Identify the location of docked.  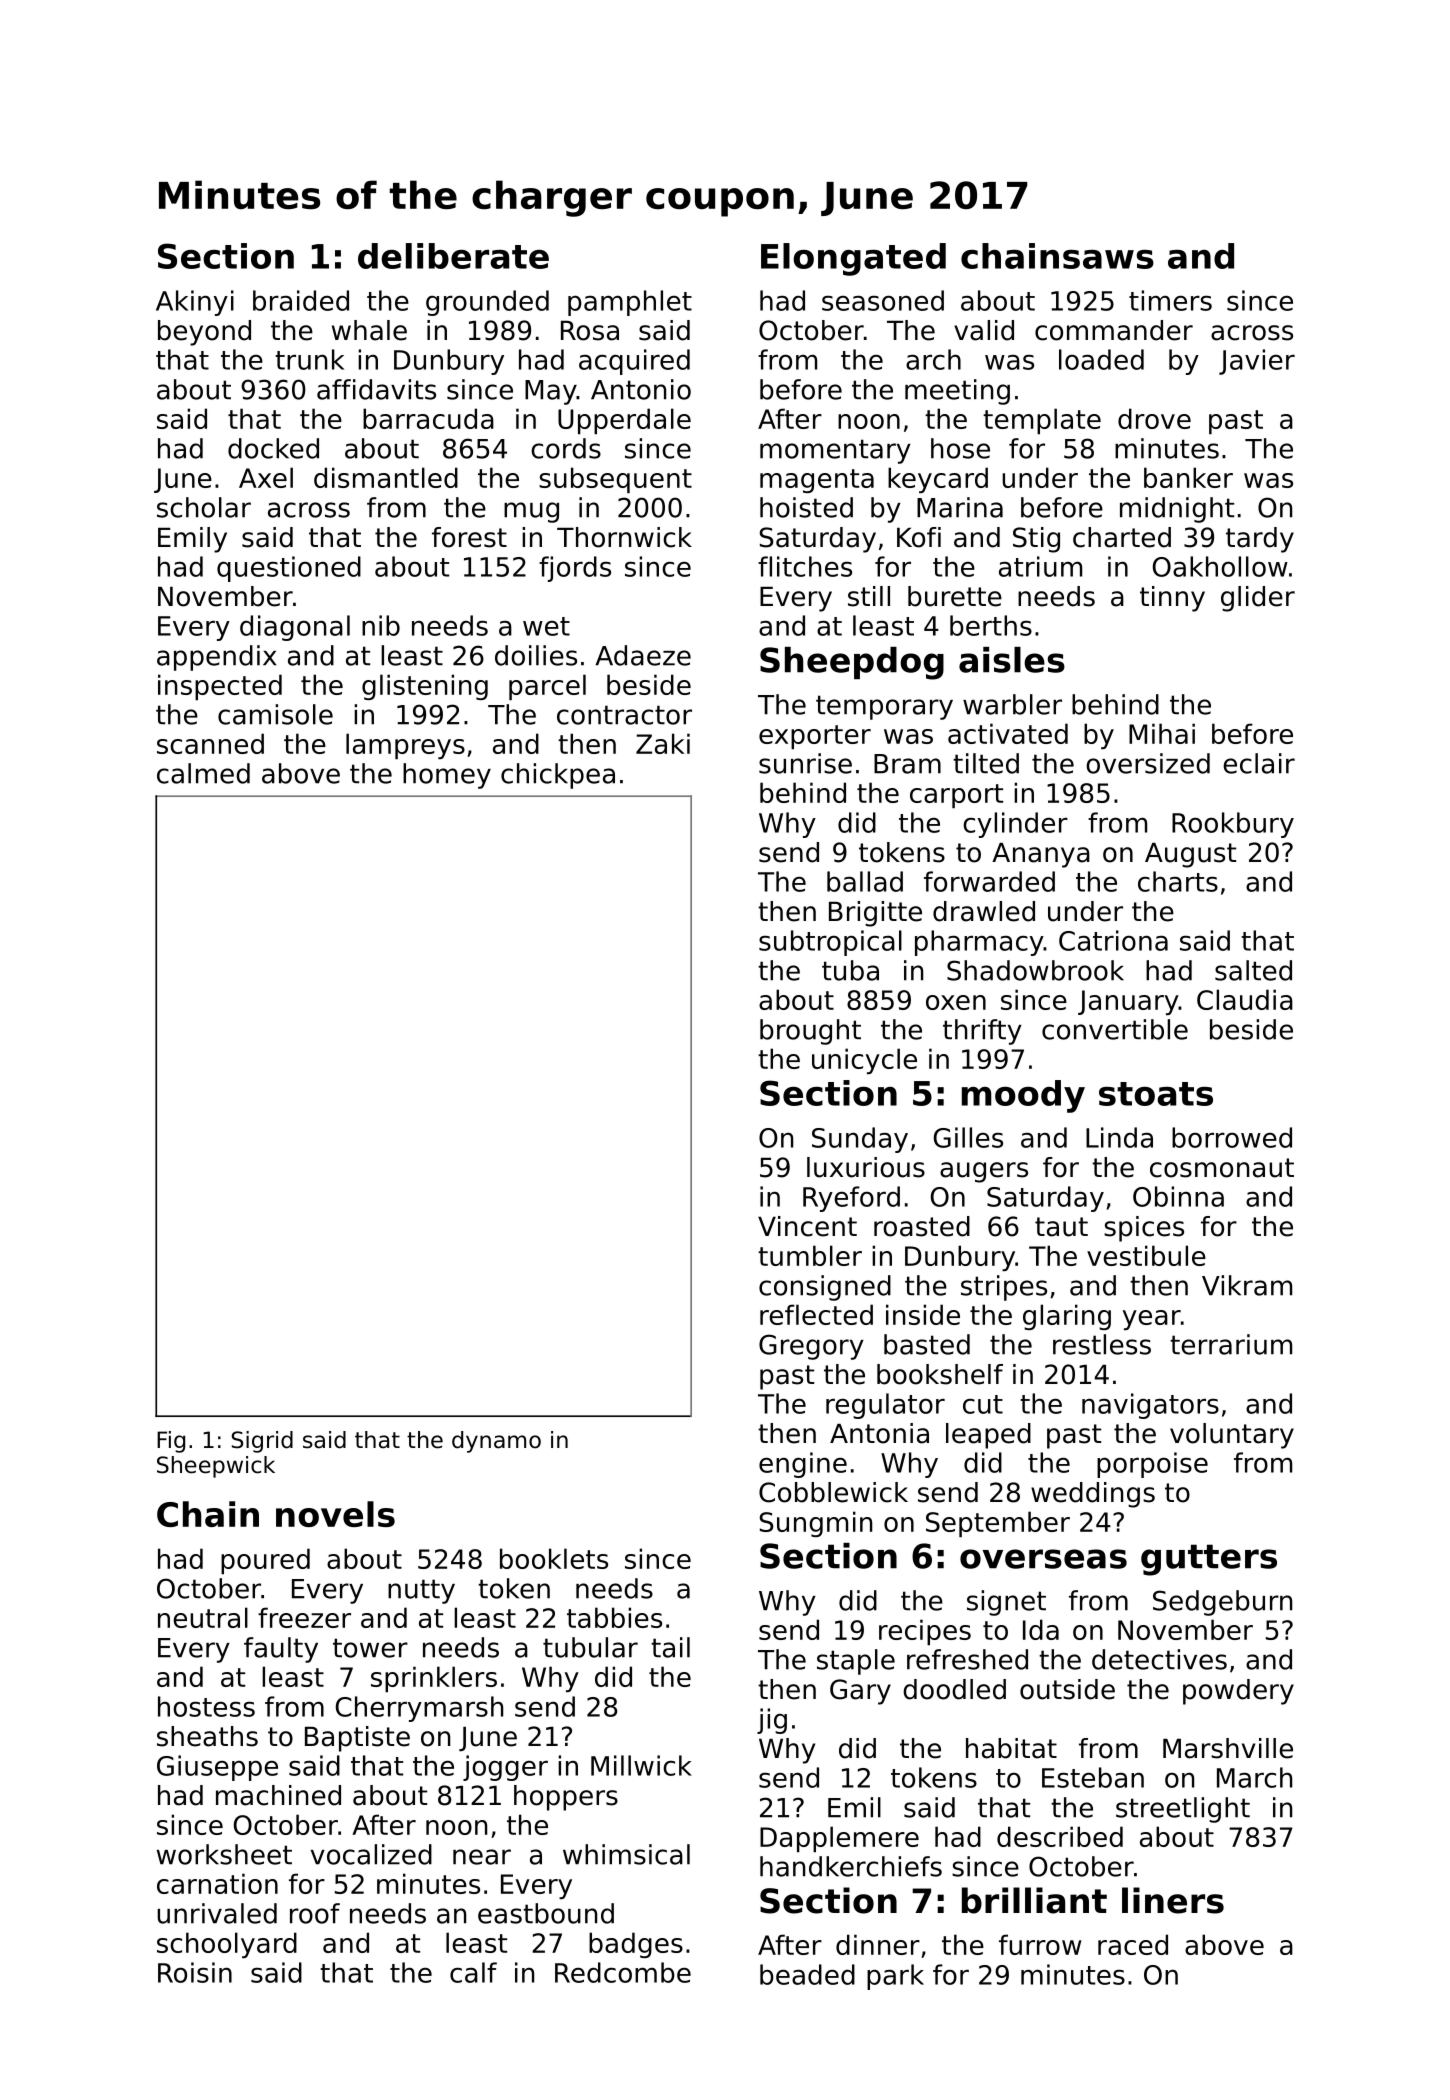
(273, 448).
